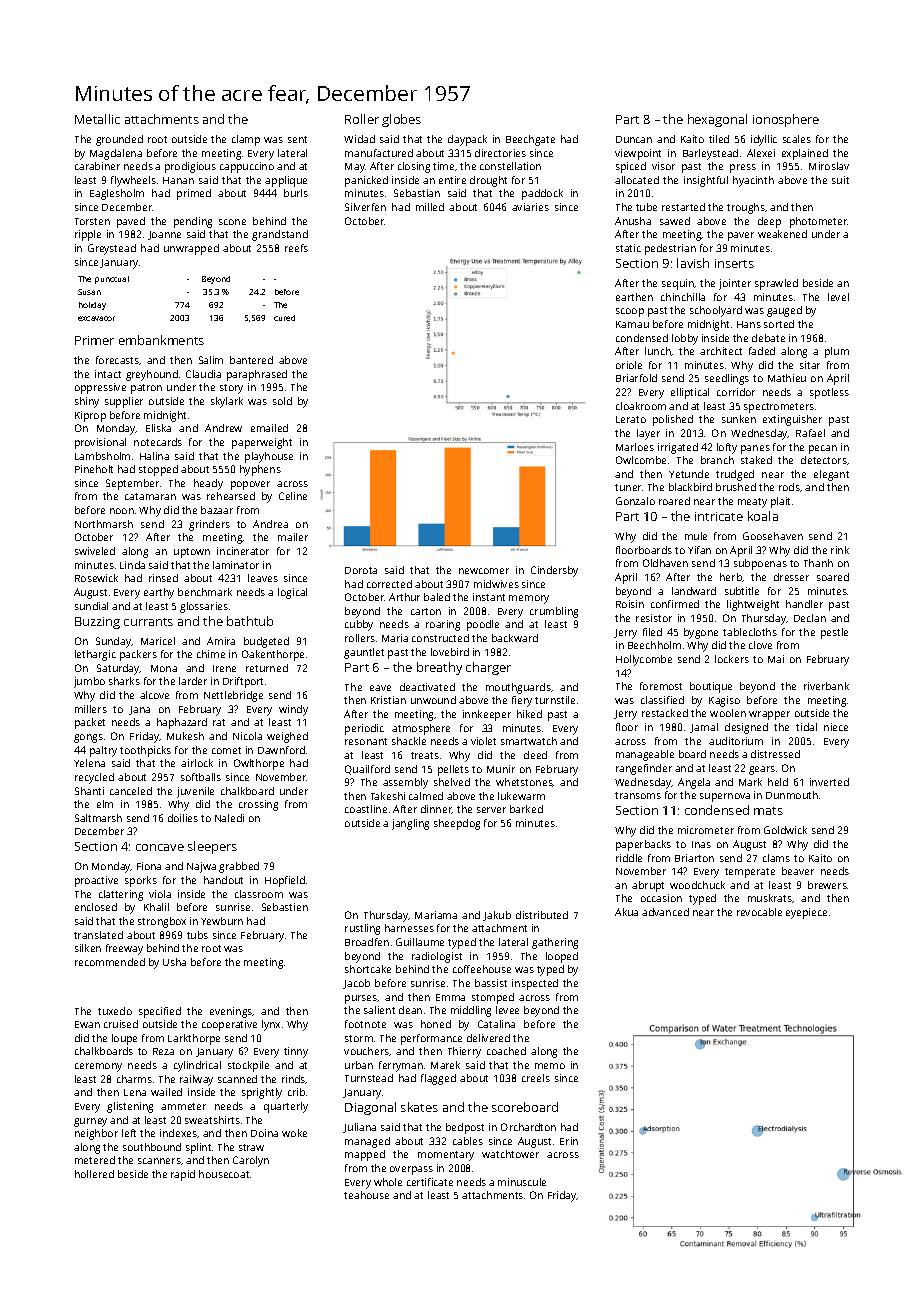 This screenshot has height=1308, width=924. What do you see at coordinates (97, 166) in the screenshot?
I see `carabiner` at bounding box center [97, 166].
